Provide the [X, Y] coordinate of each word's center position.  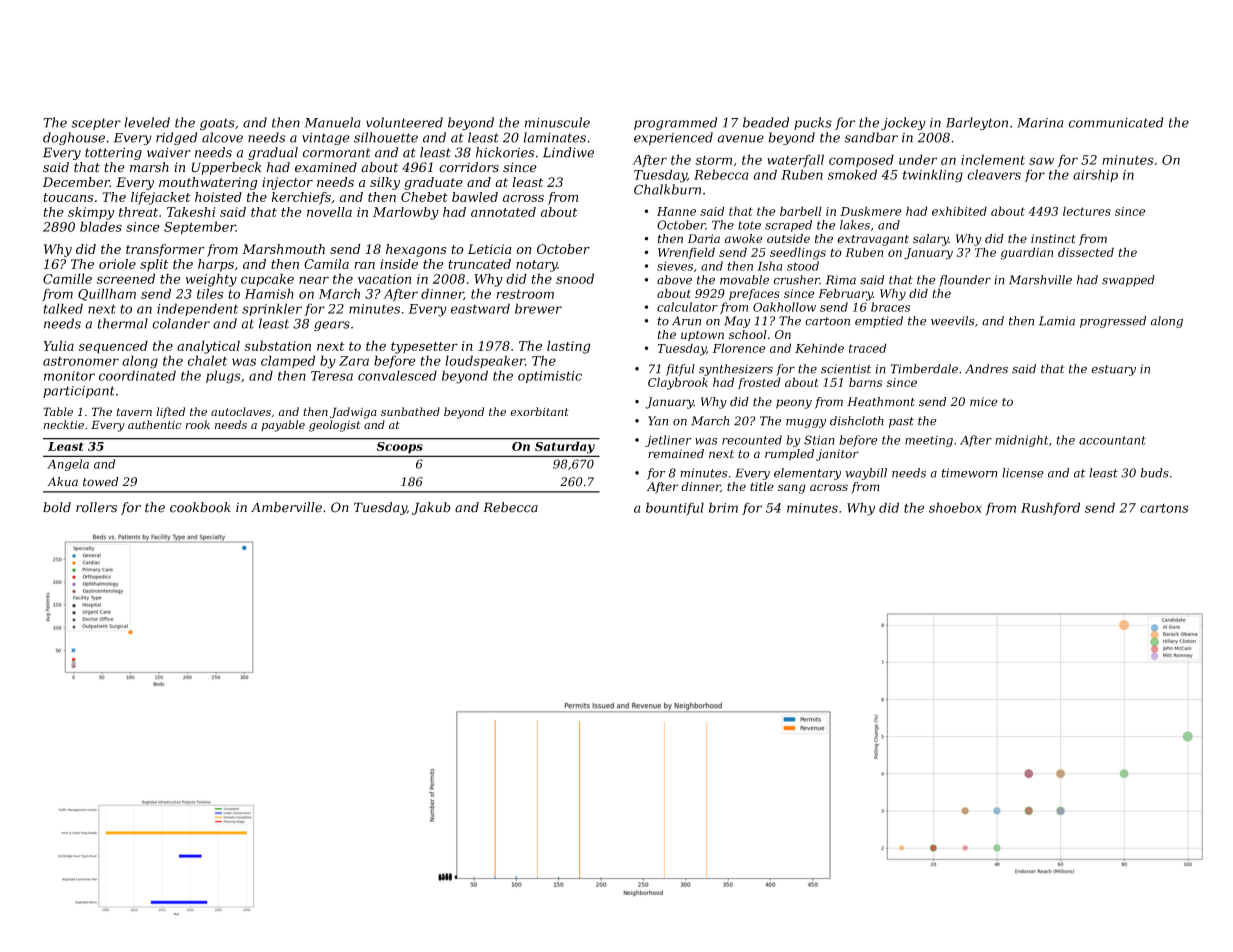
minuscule [557, 122]
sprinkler [272, 309]
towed [101, 482]
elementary [807, 474]
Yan [658, 421]
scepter [96, 124]
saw [1041, 161]
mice [984, 401]
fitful [680, 370]
